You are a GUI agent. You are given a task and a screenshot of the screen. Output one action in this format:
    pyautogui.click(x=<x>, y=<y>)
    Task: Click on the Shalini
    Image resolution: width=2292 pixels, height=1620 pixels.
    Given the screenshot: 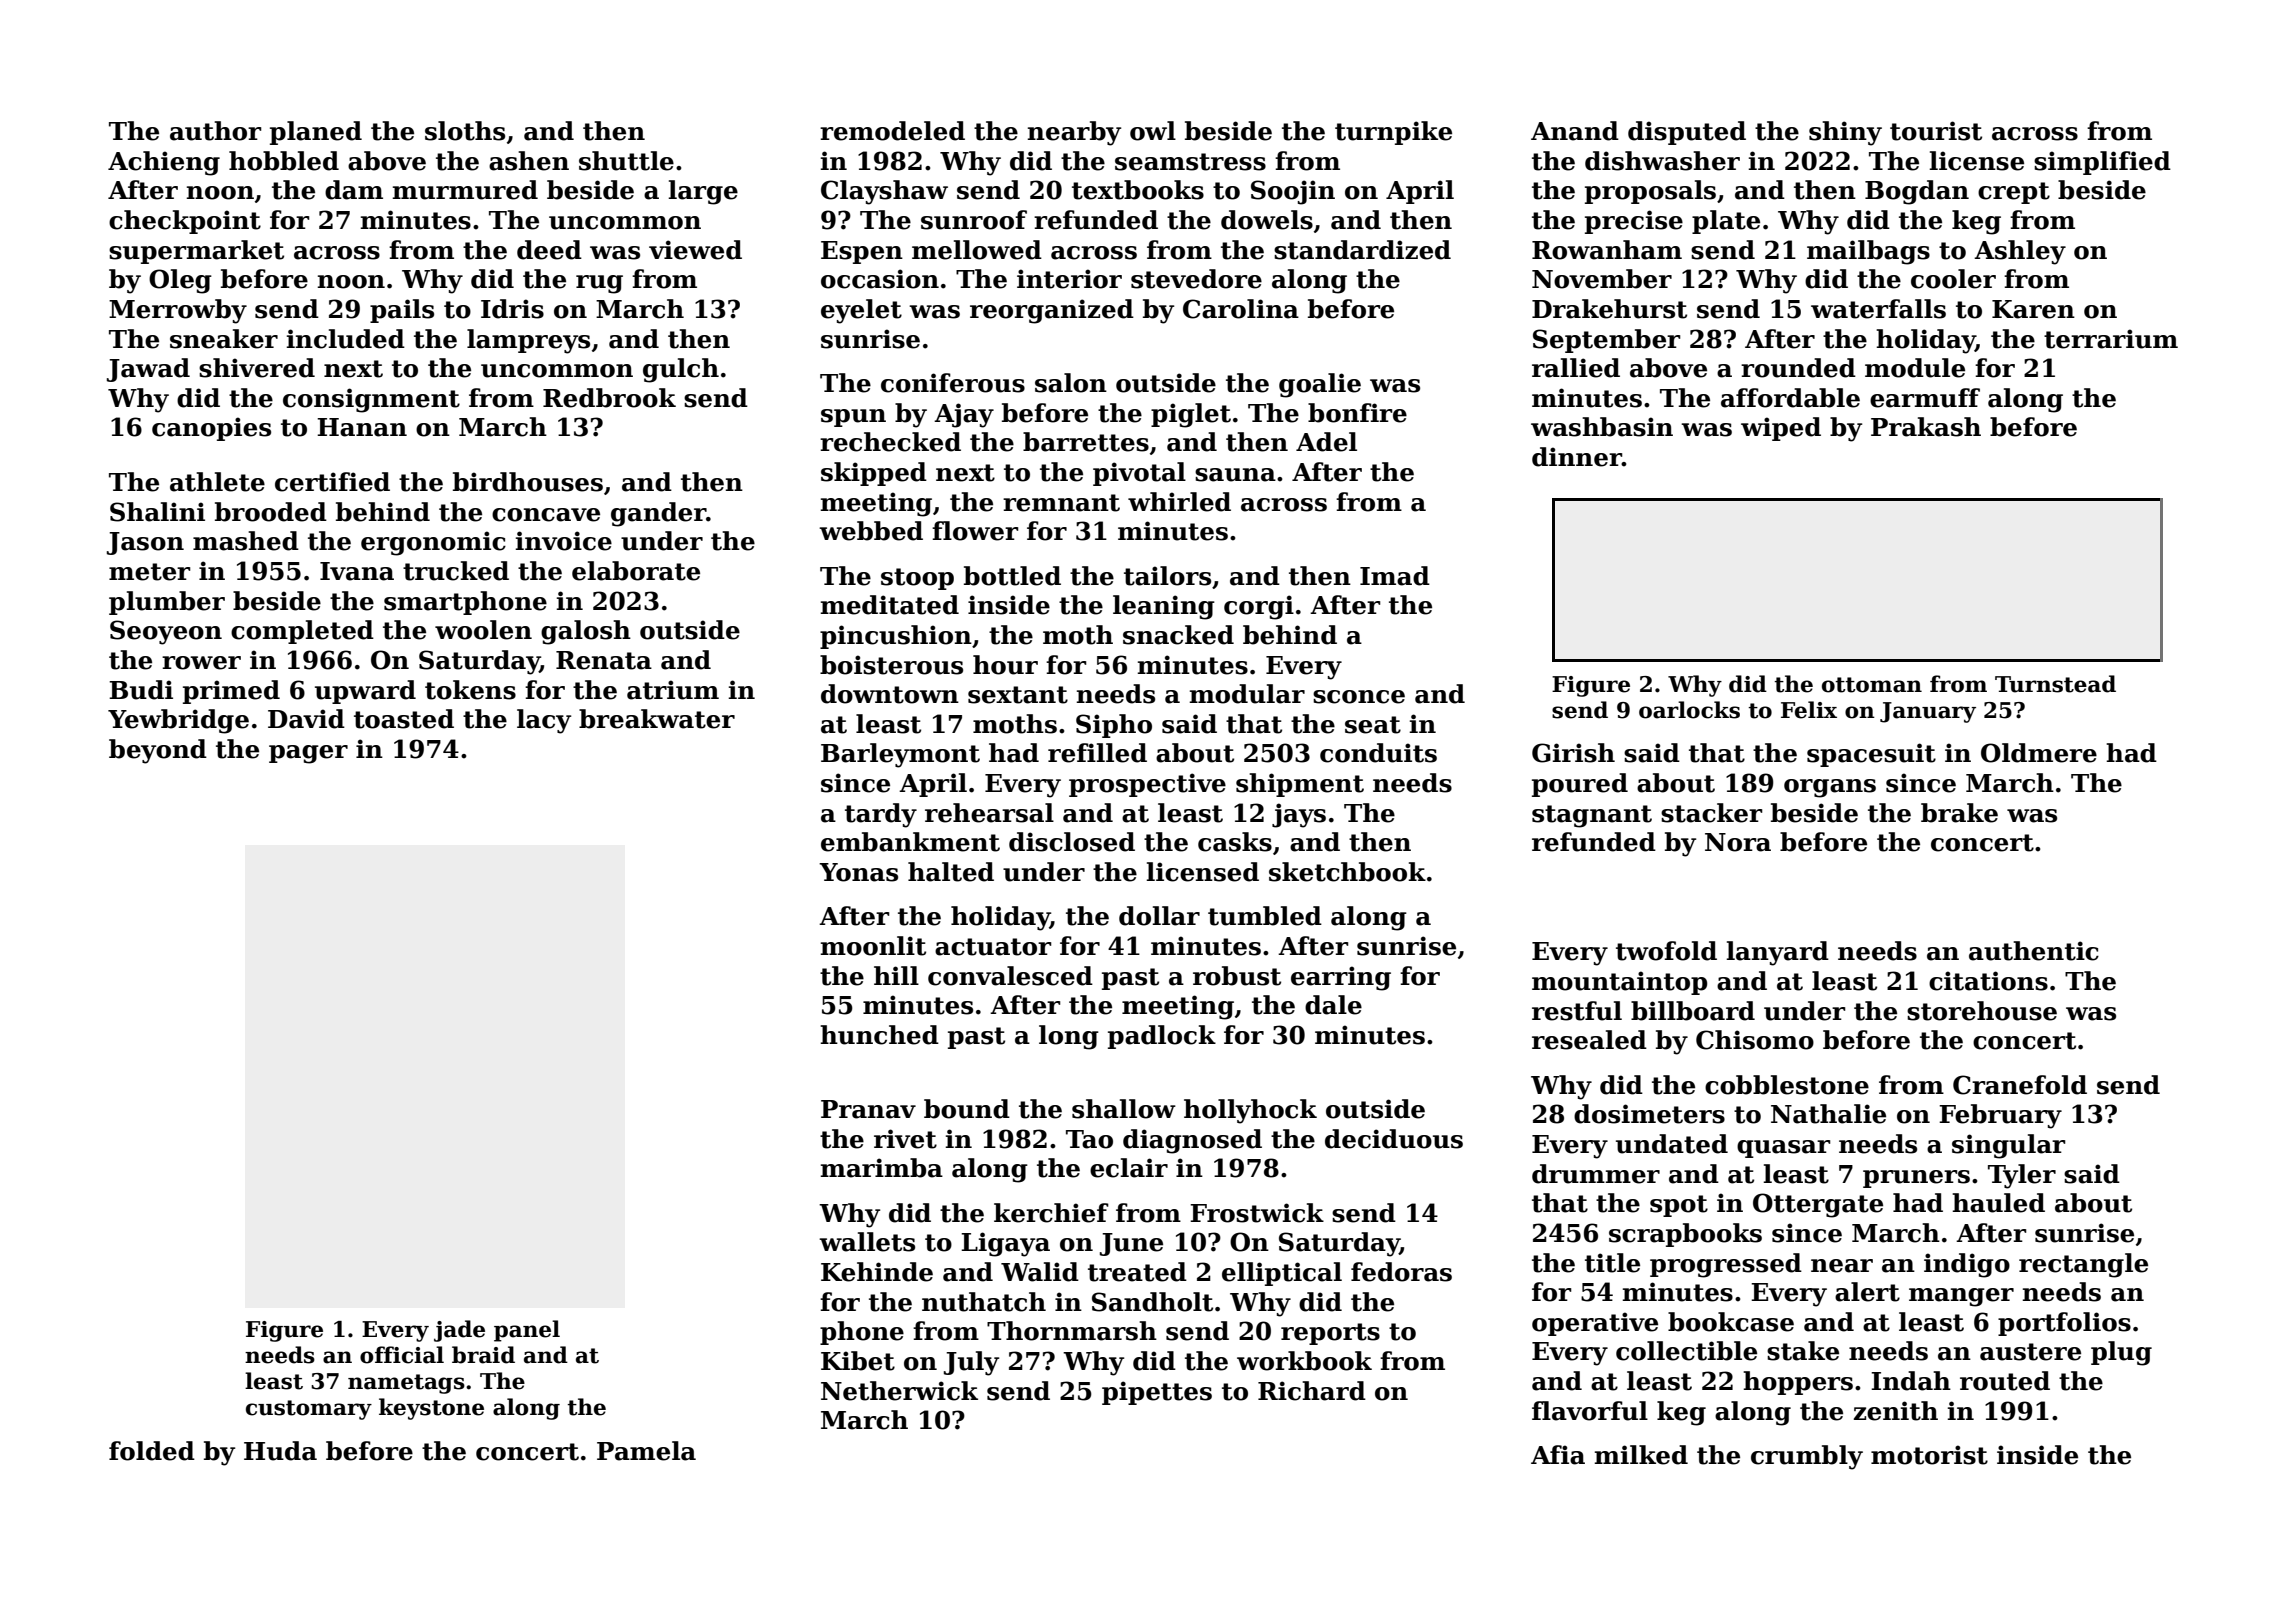 What is the action you would take?
    pyautogui.click(x=157, y=512)
